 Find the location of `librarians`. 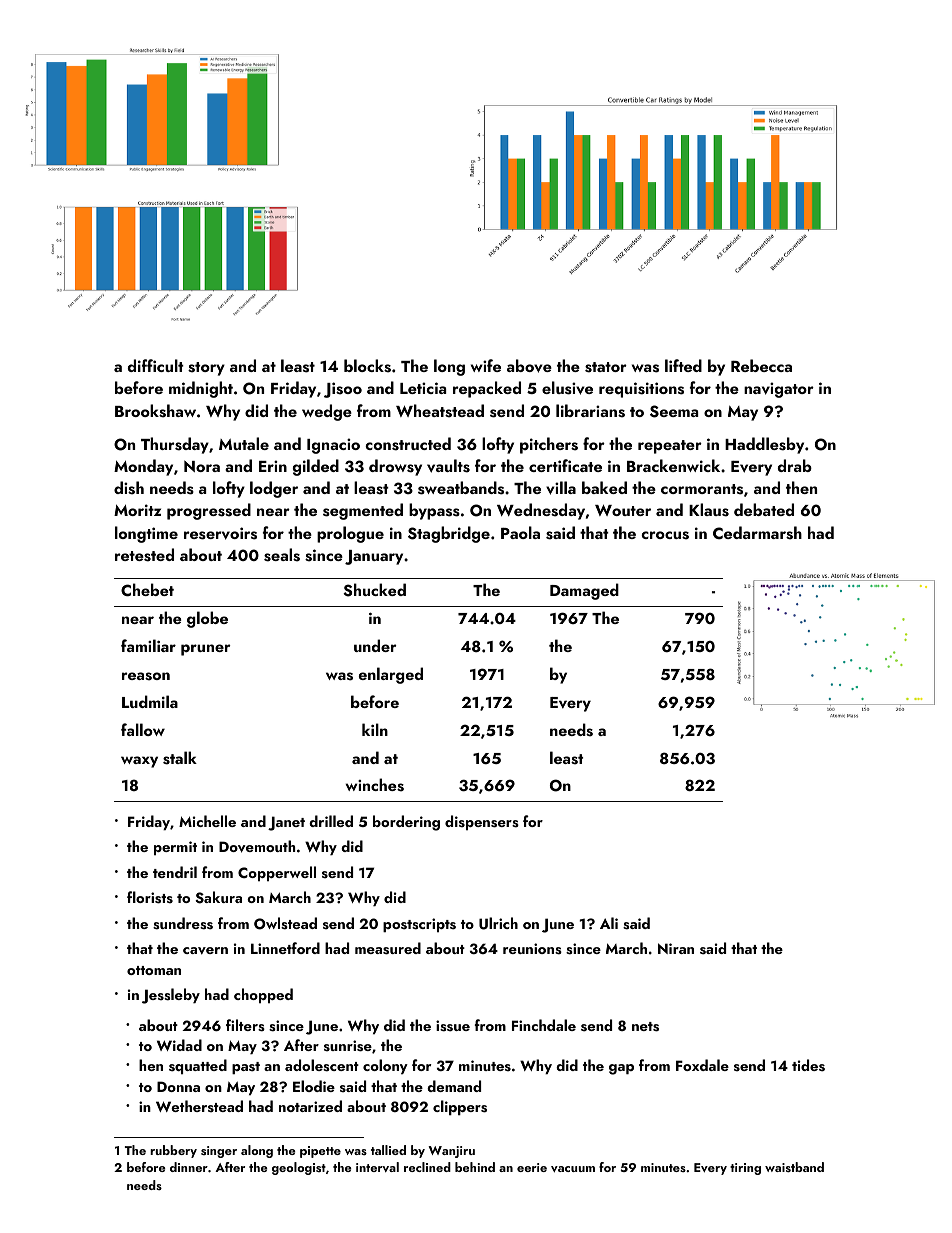

librarians is located at coordinates (590, 411).
